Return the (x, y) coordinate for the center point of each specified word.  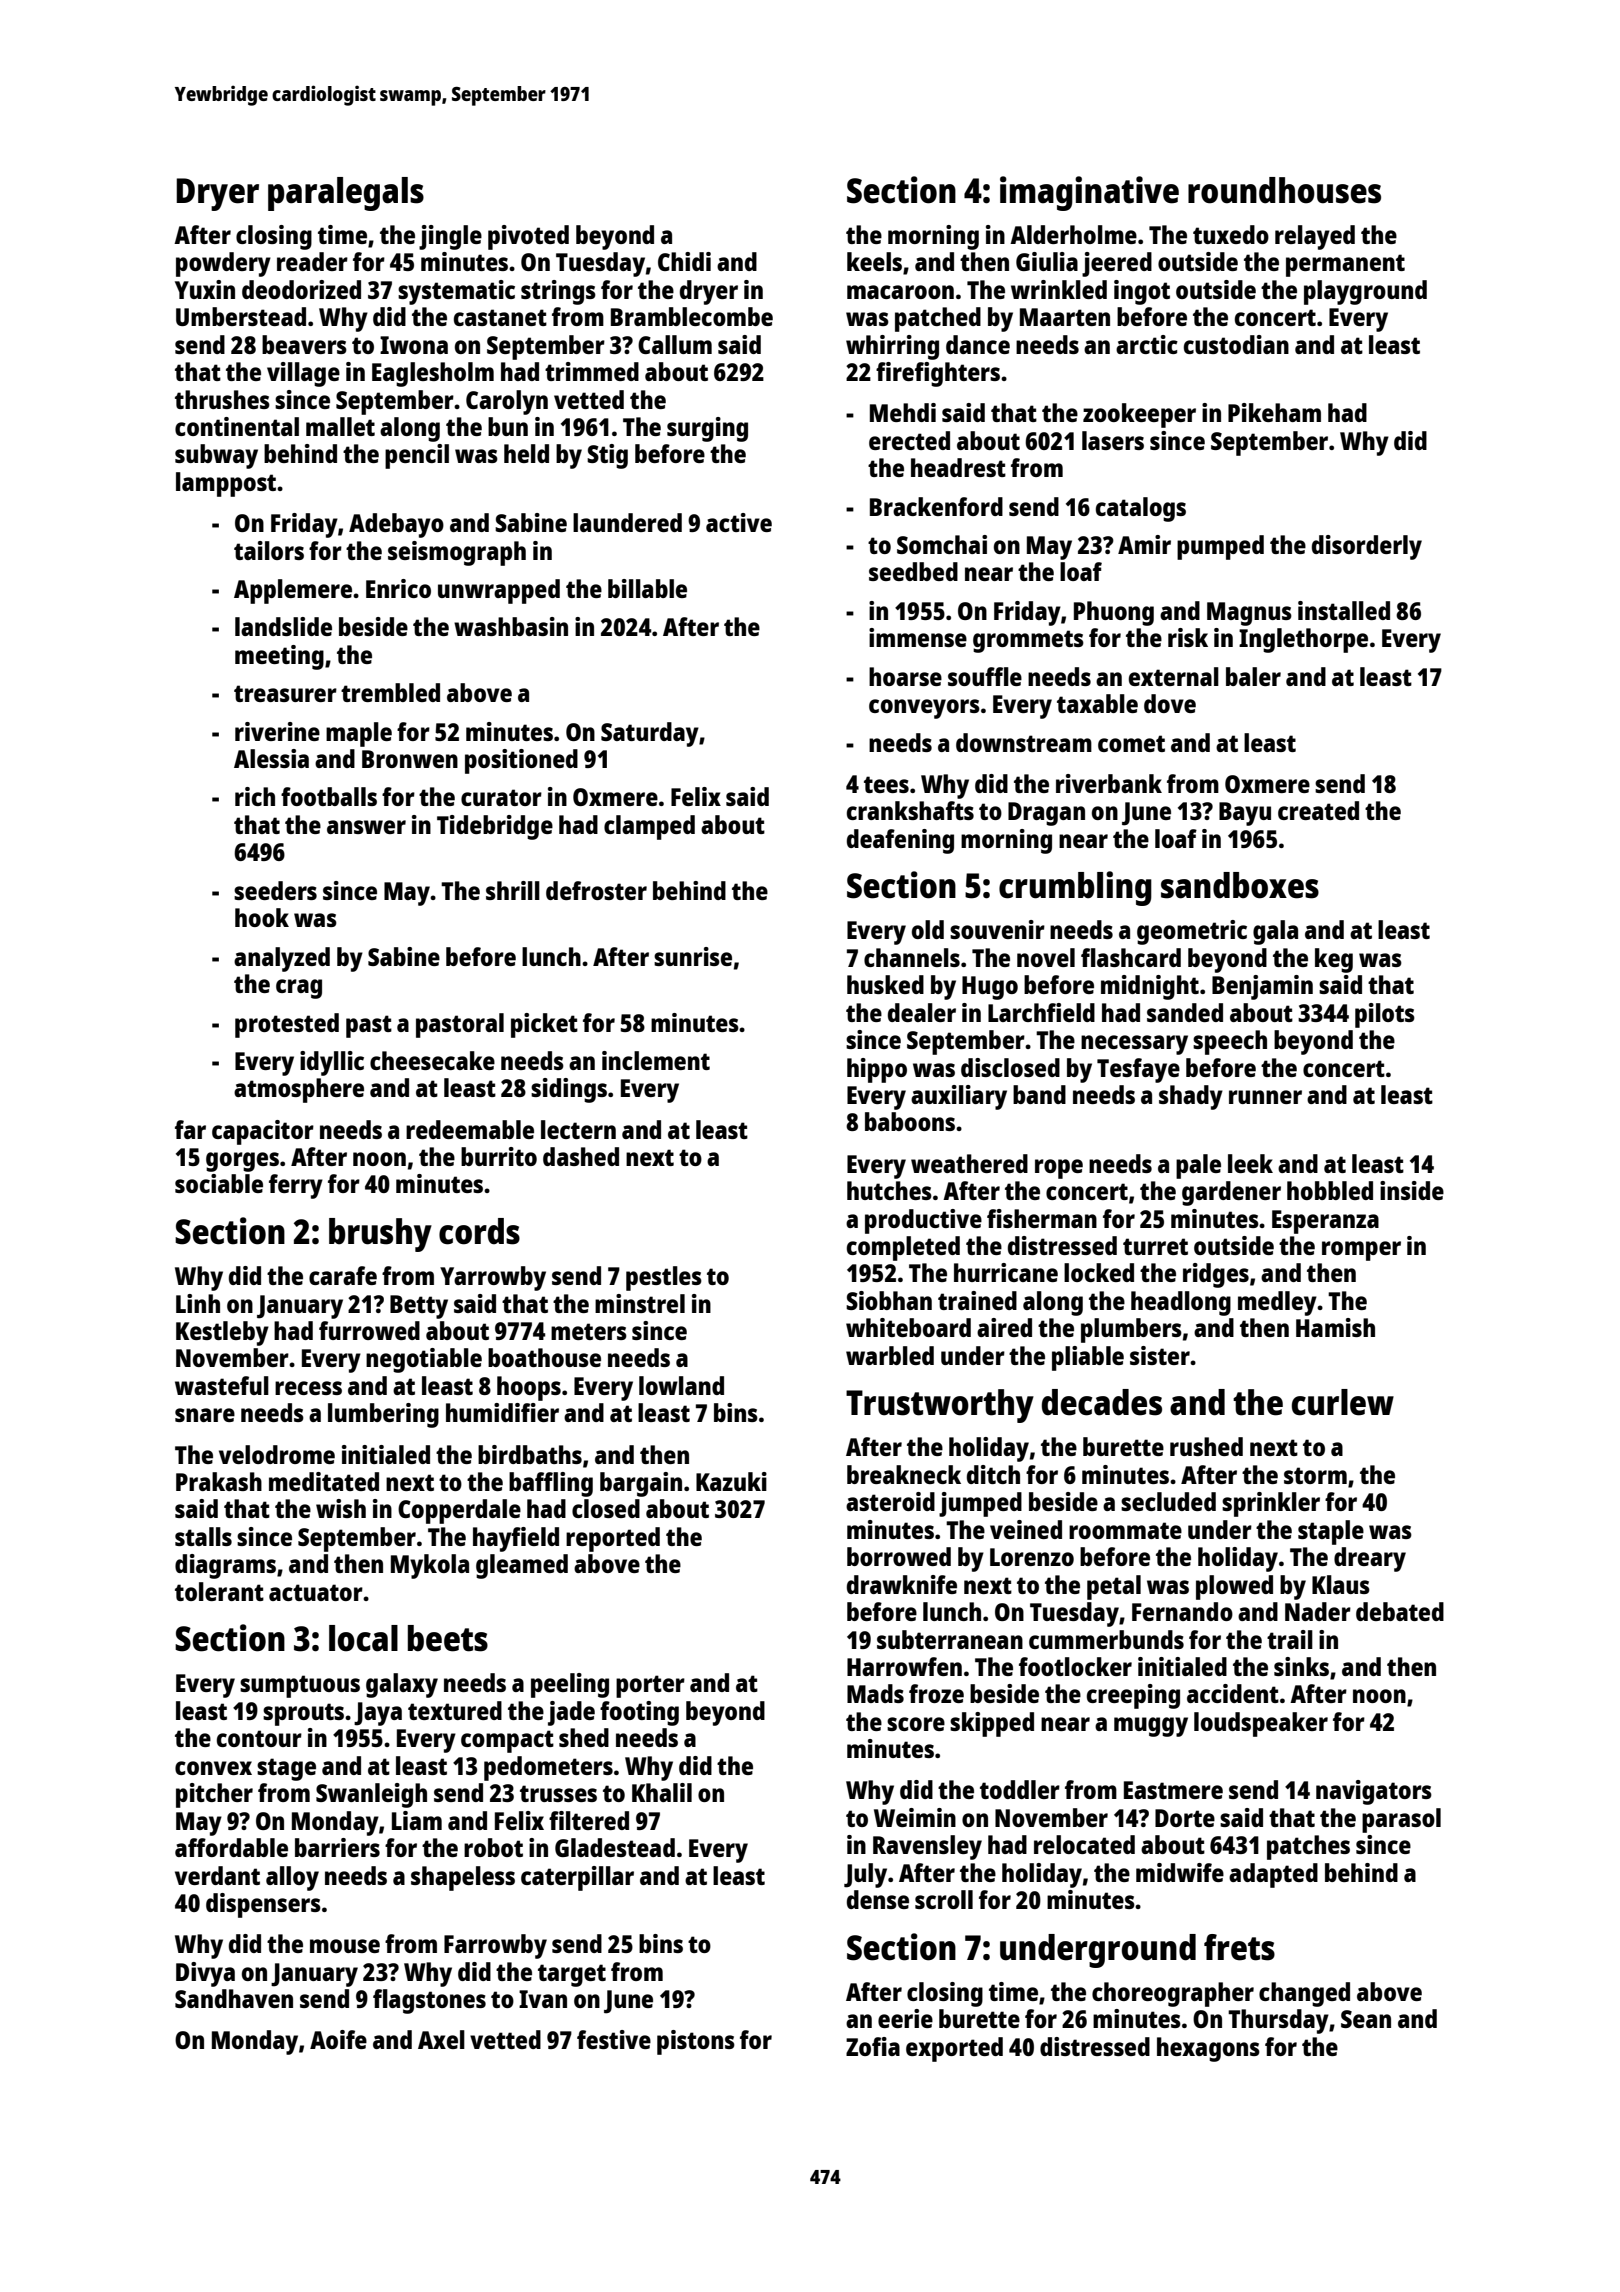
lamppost (226, 484)
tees (886, 784)
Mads (875, 1693)
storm (1315, 1475)
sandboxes (1240, 885)
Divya (205, 1974)
